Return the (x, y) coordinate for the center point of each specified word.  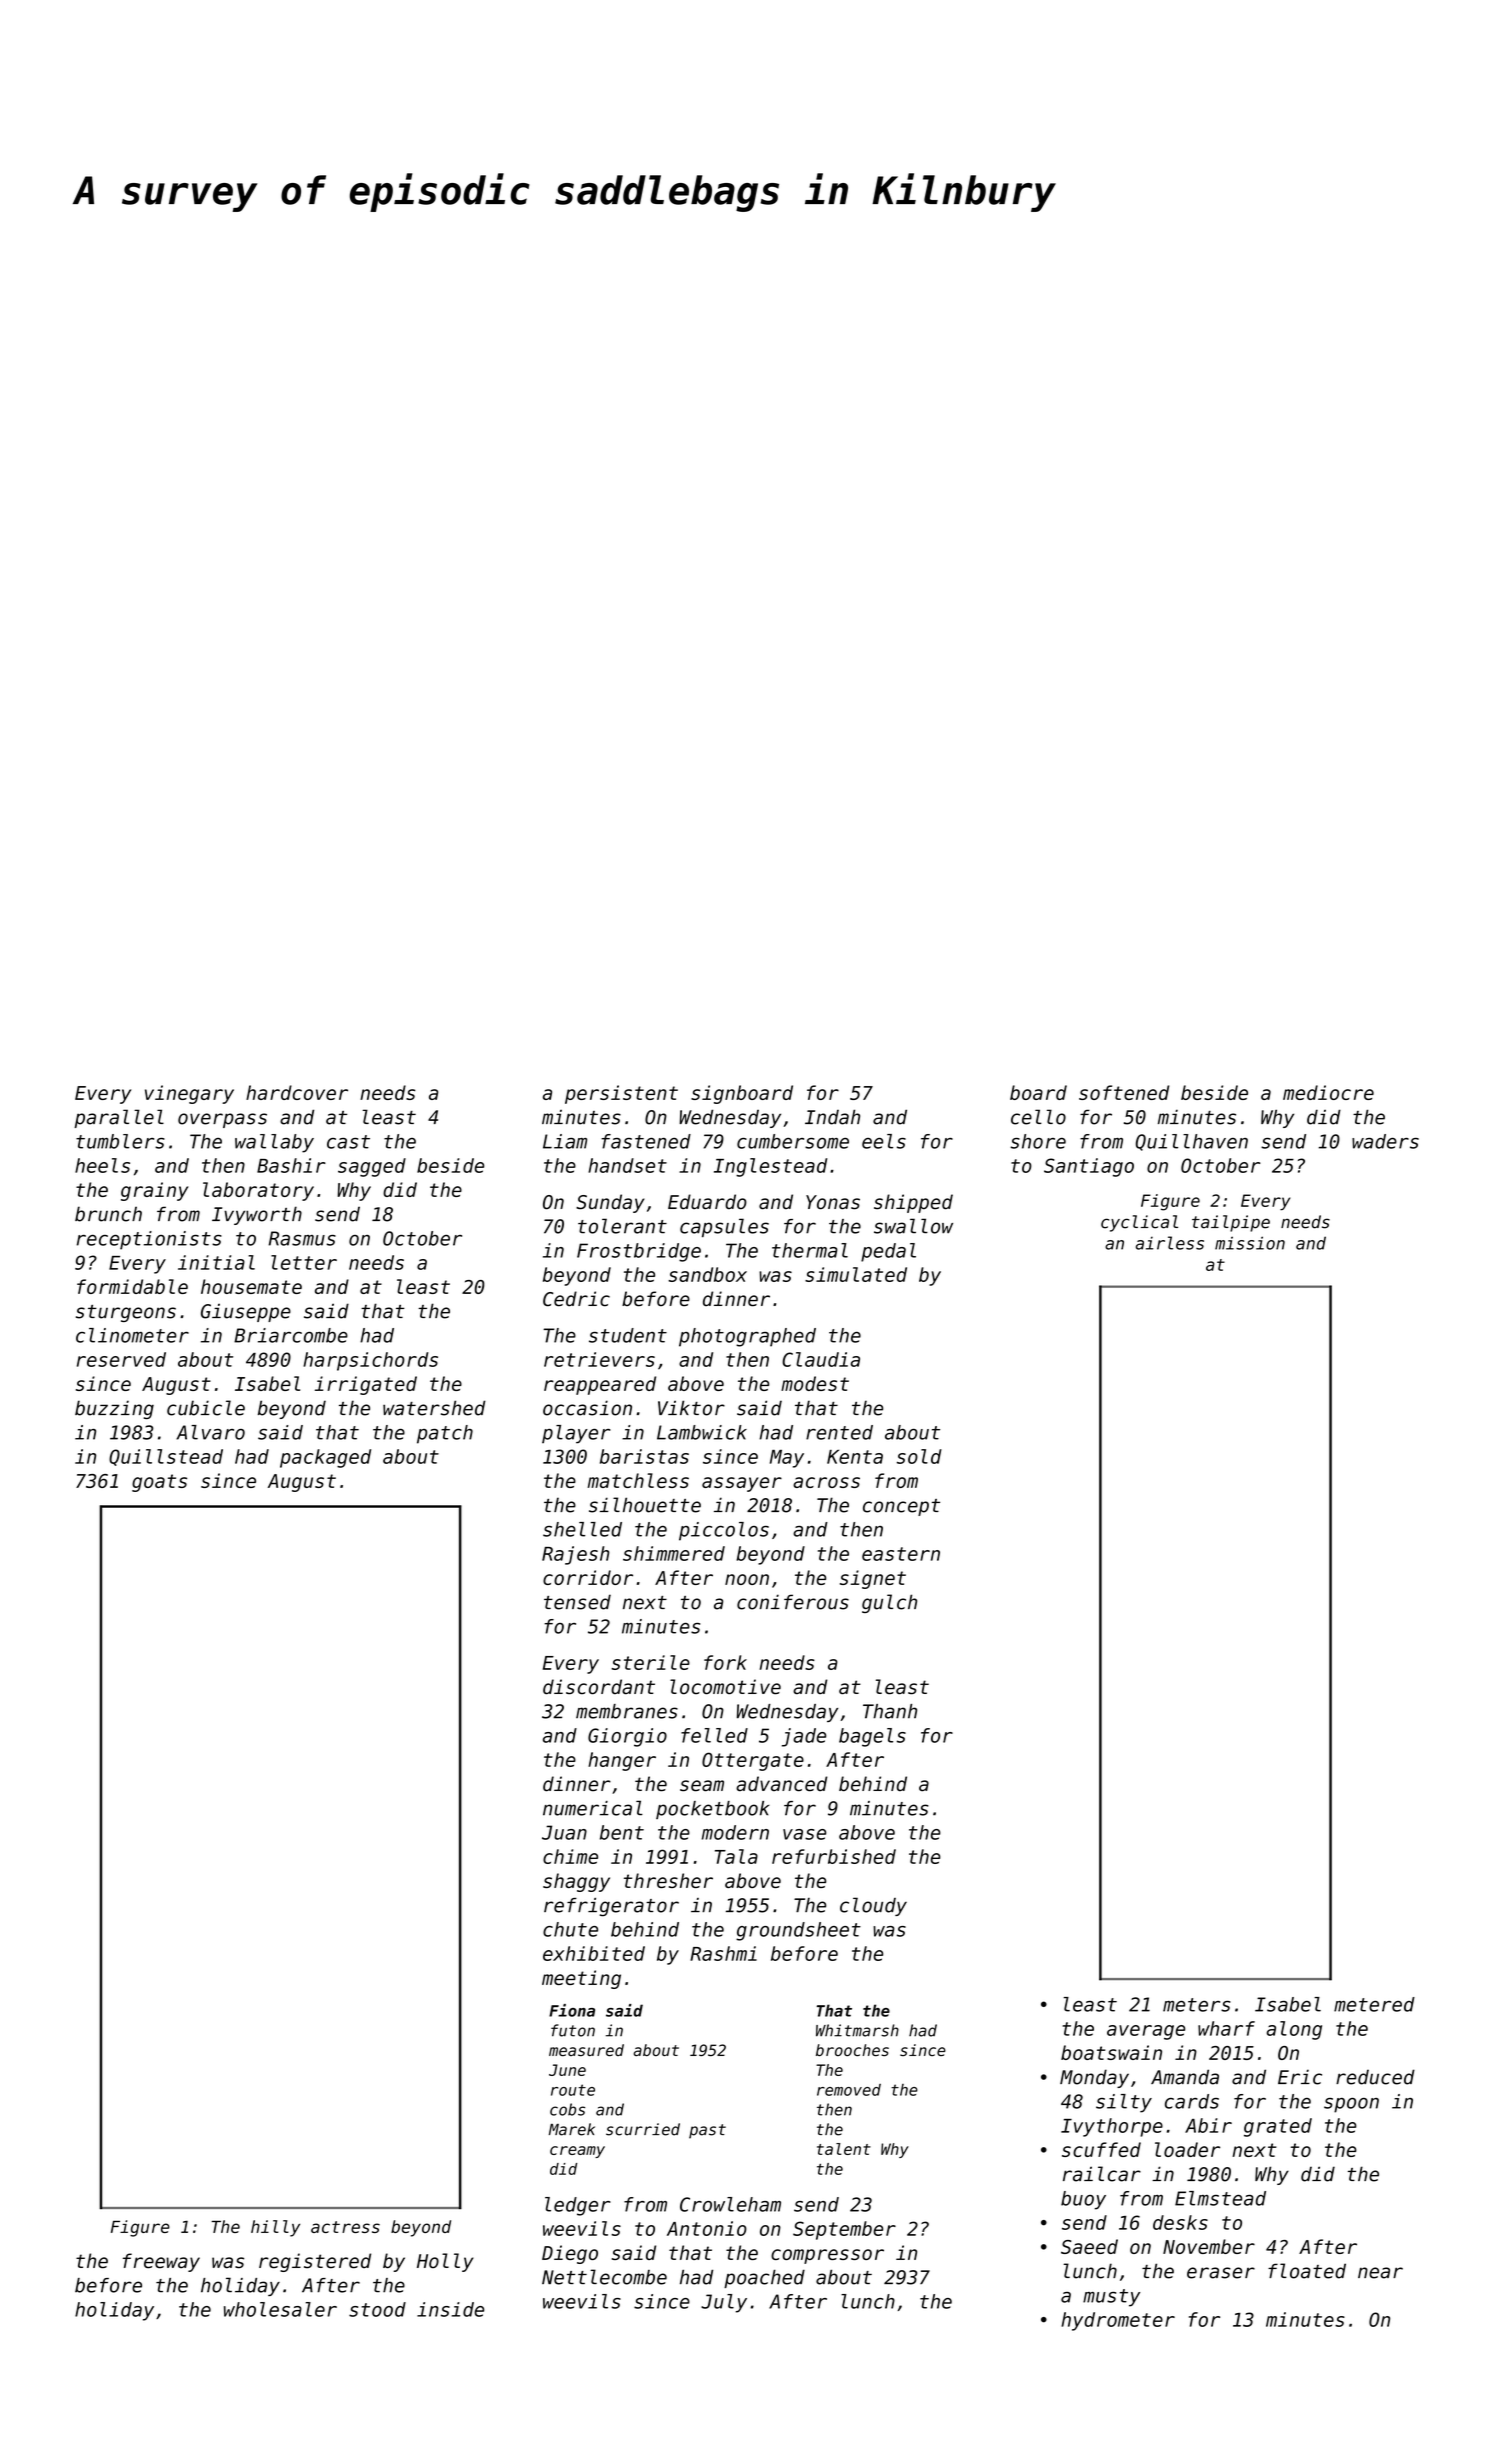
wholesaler (280, 2309)
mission (1250, 1243)
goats (159, 1483)
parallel (119, 1118)
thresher (668, 1880)
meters (1197, 2005)
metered (1374, 2004)
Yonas (833, 1202)
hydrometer (1118, 2321)
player (576, 1434)
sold (919, 1456)
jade (804, 1737)
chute (570, 1929)
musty (1111, 2298)
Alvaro (210, 1432)
